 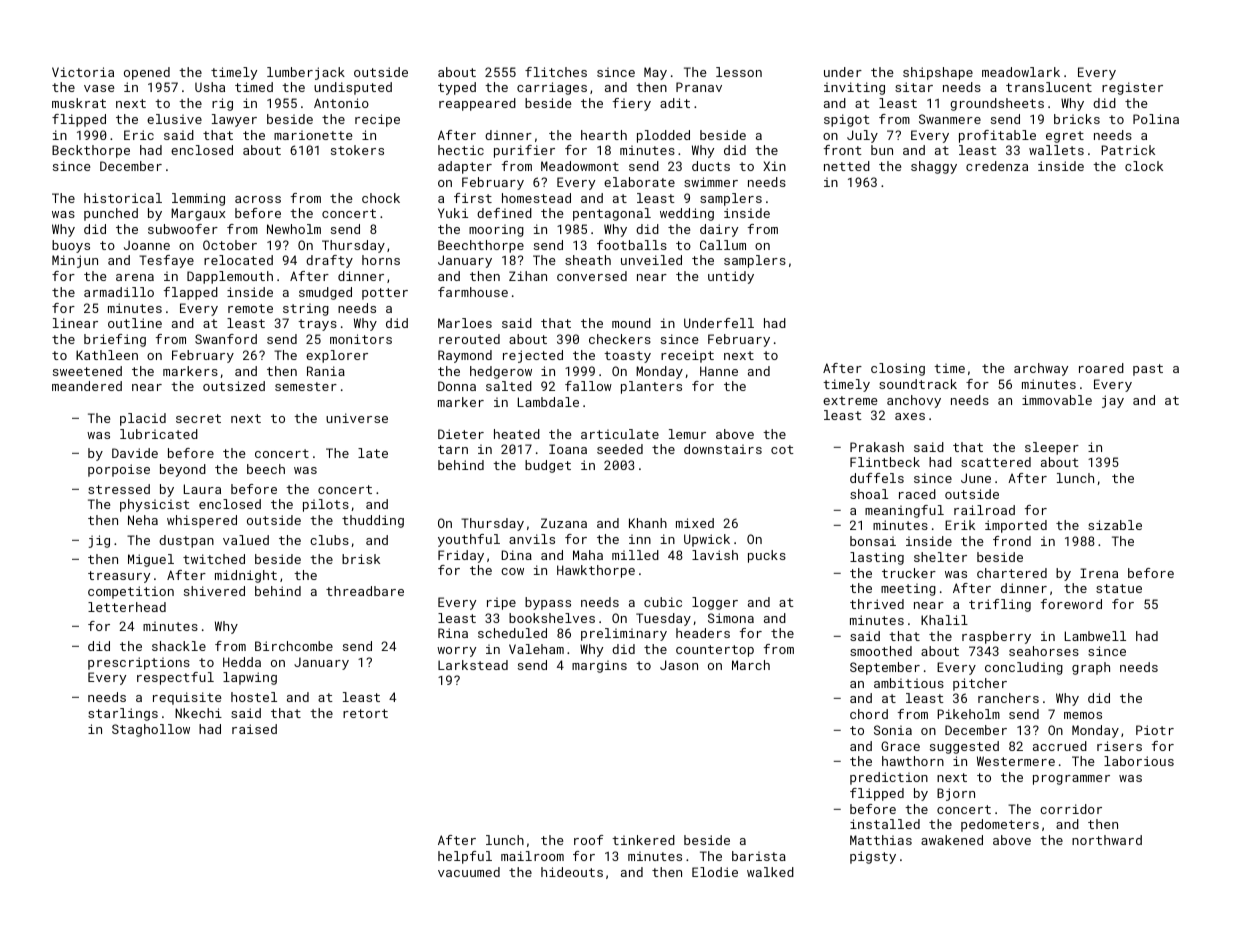 What do you see at coordinates (869, 714) in the screenshot?
I see `chord` at bounding box center [869, 714].
